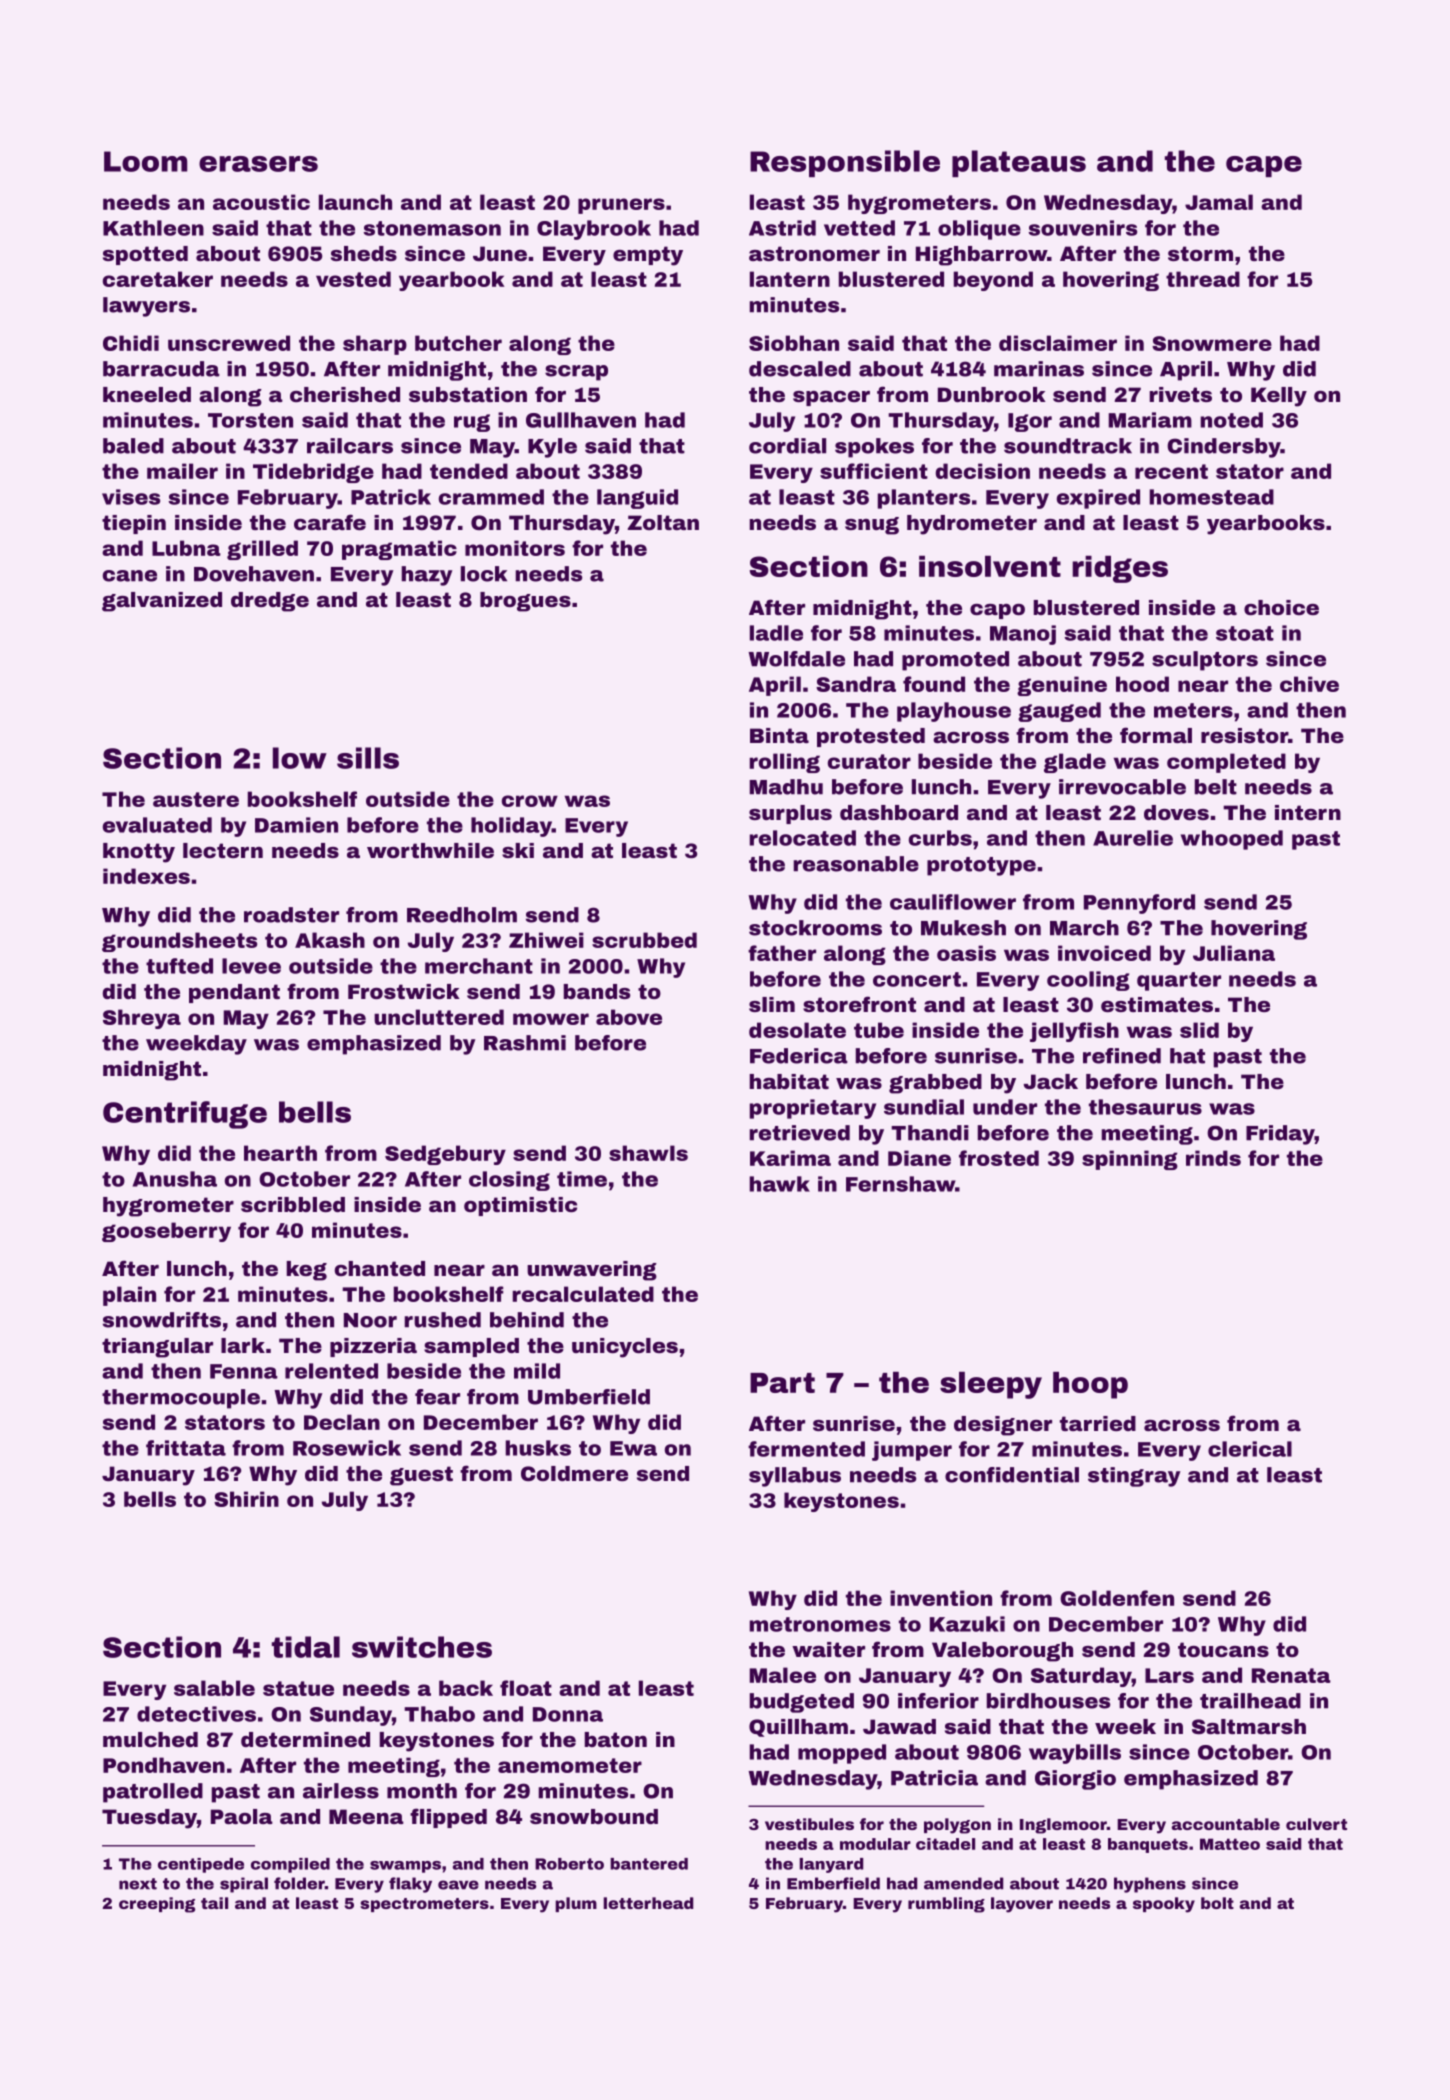 This document has width=1450, height=2100. What do you see at coordinates (410, 1885) in the document?
I see `flaky` at bounding box center [410, 1885].
